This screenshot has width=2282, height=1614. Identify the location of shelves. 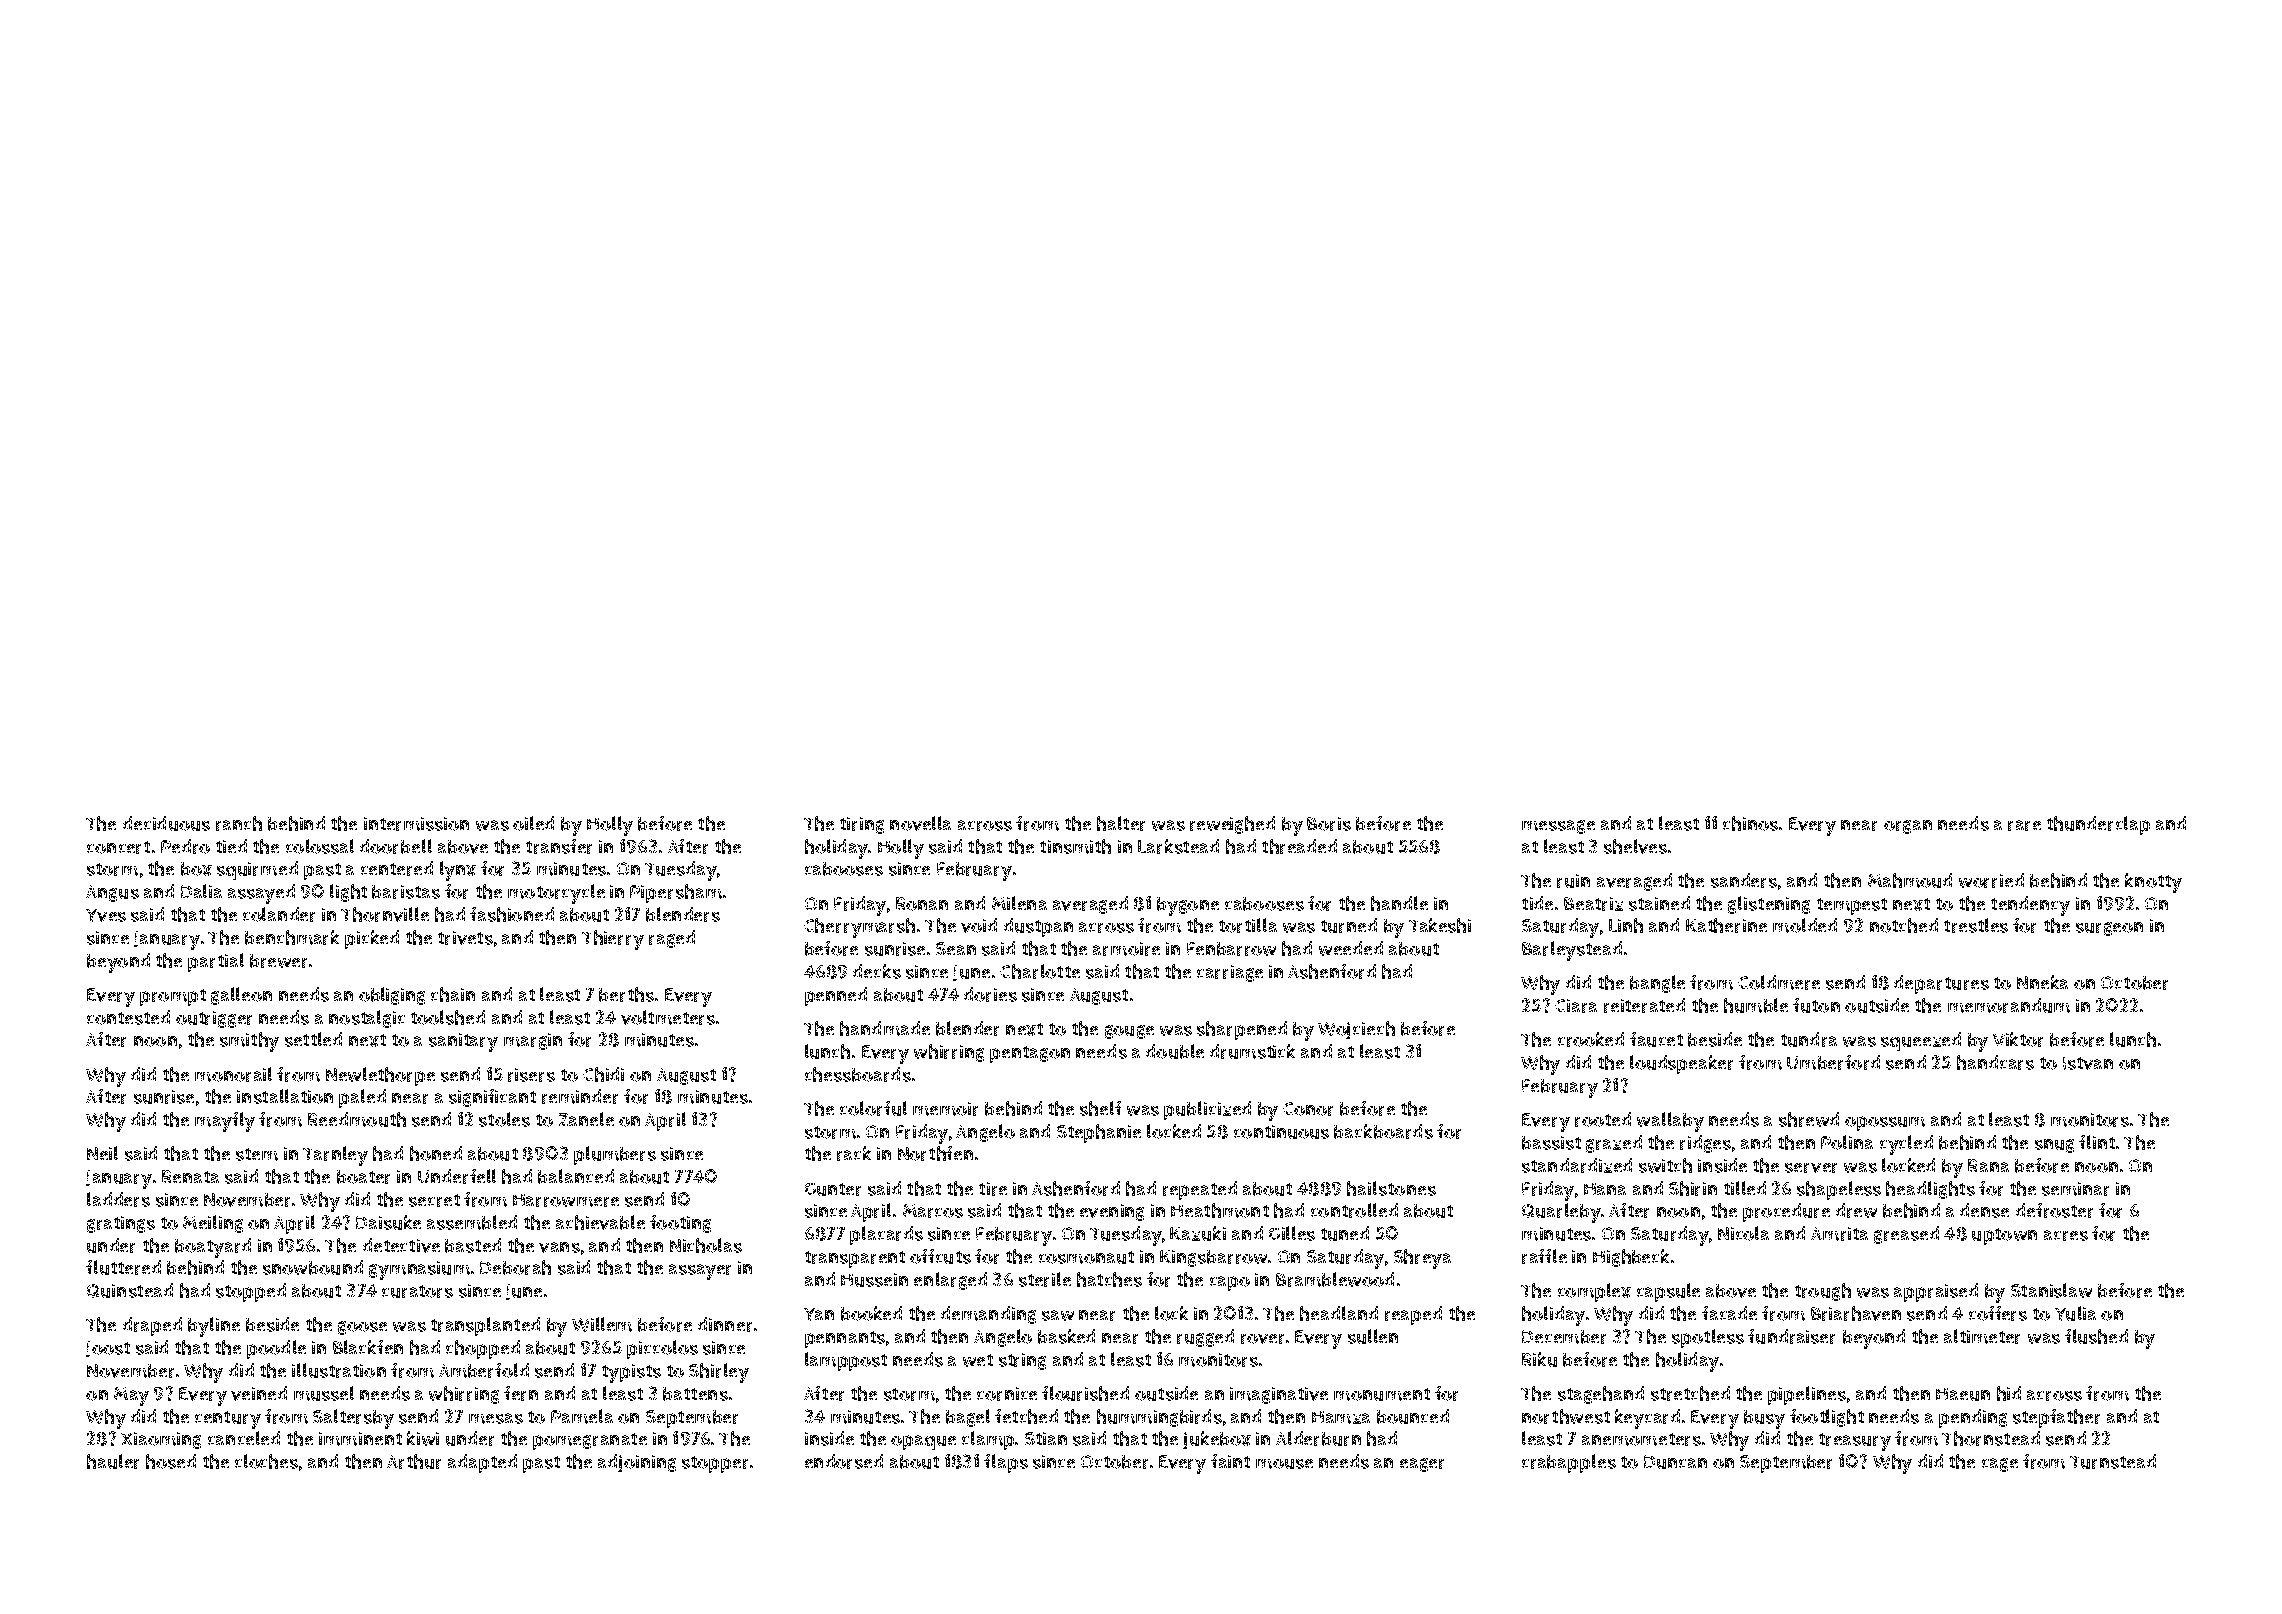
(1635, 846).
